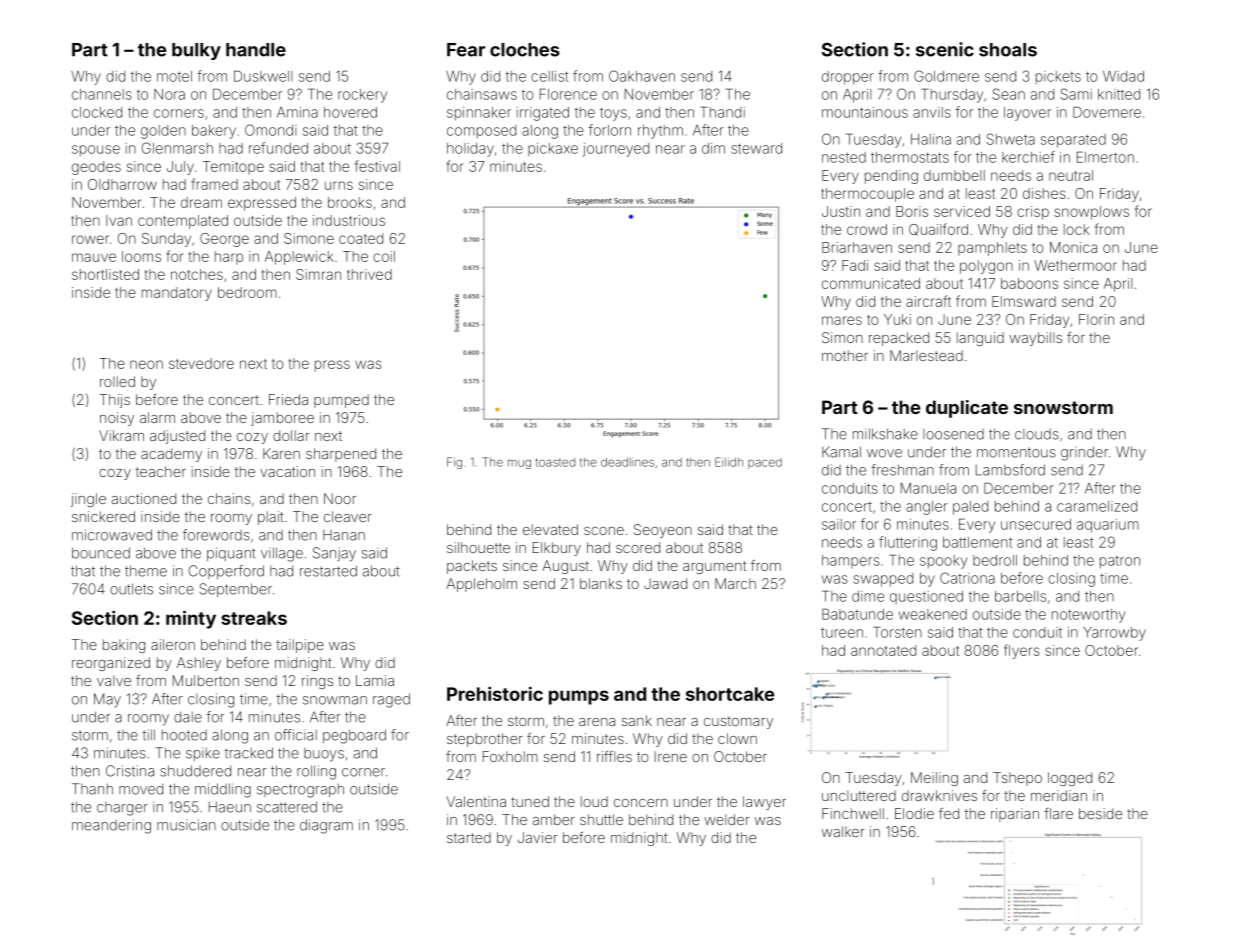 This screenshot has height=952, width=1233. Describe the element at coordinates (466, 50) in the screenshot. I see `Fear` at that location.
